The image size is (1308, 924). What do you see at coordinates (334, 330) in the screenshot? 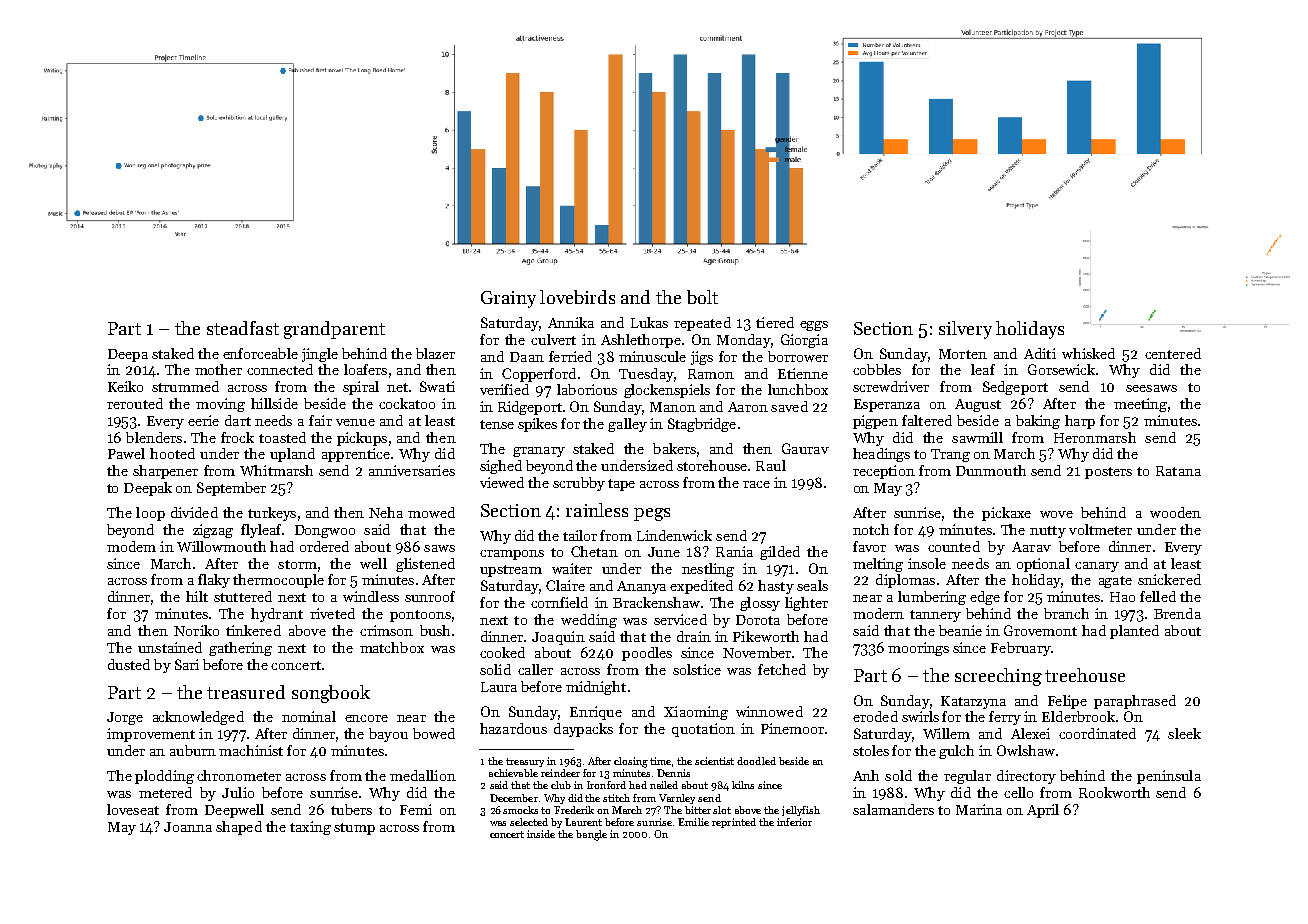
I see `grandparent` at bounding box center [334, 330].
